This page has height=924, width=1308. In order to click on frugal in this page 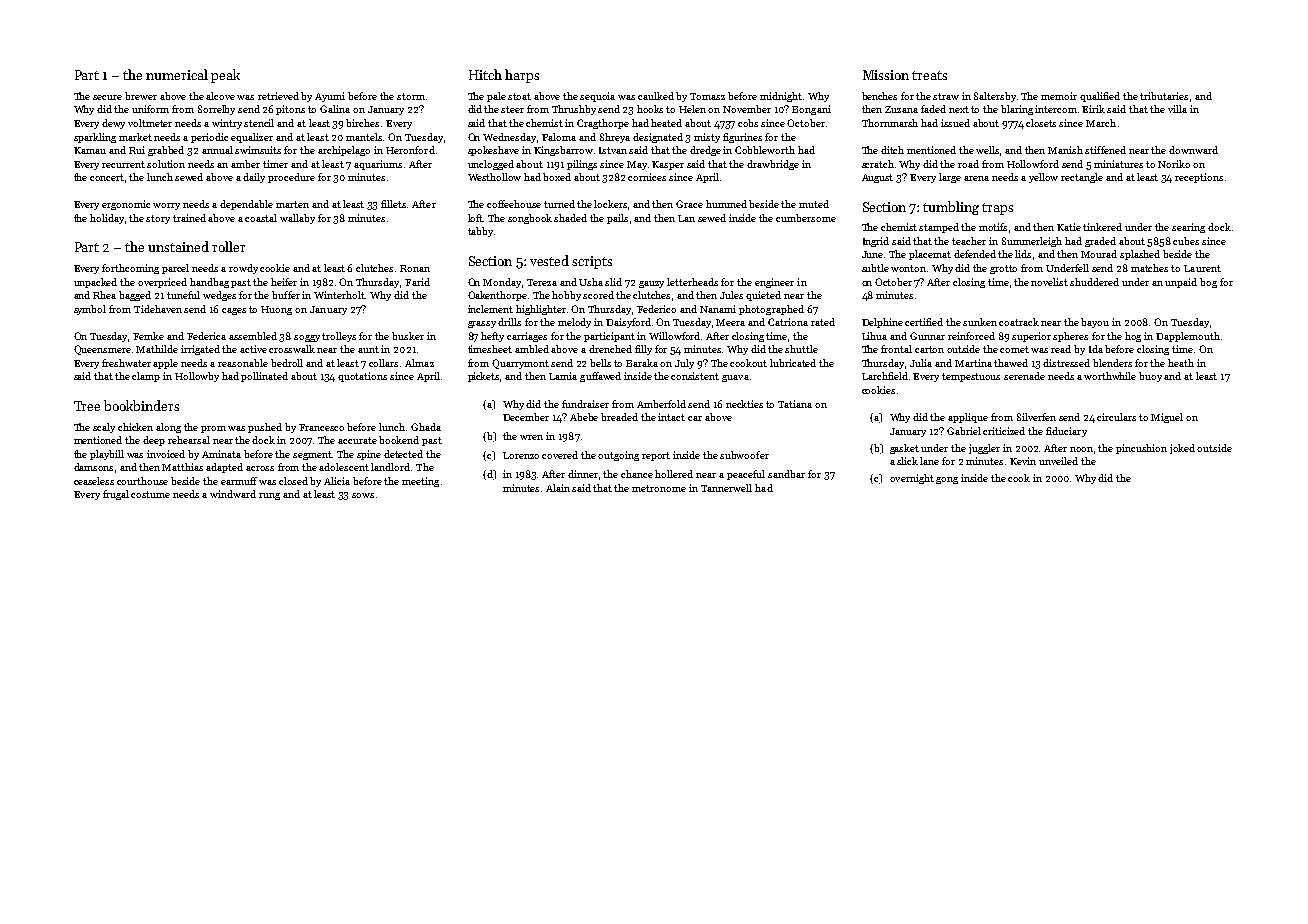, I will do `click(116, 495)`.
